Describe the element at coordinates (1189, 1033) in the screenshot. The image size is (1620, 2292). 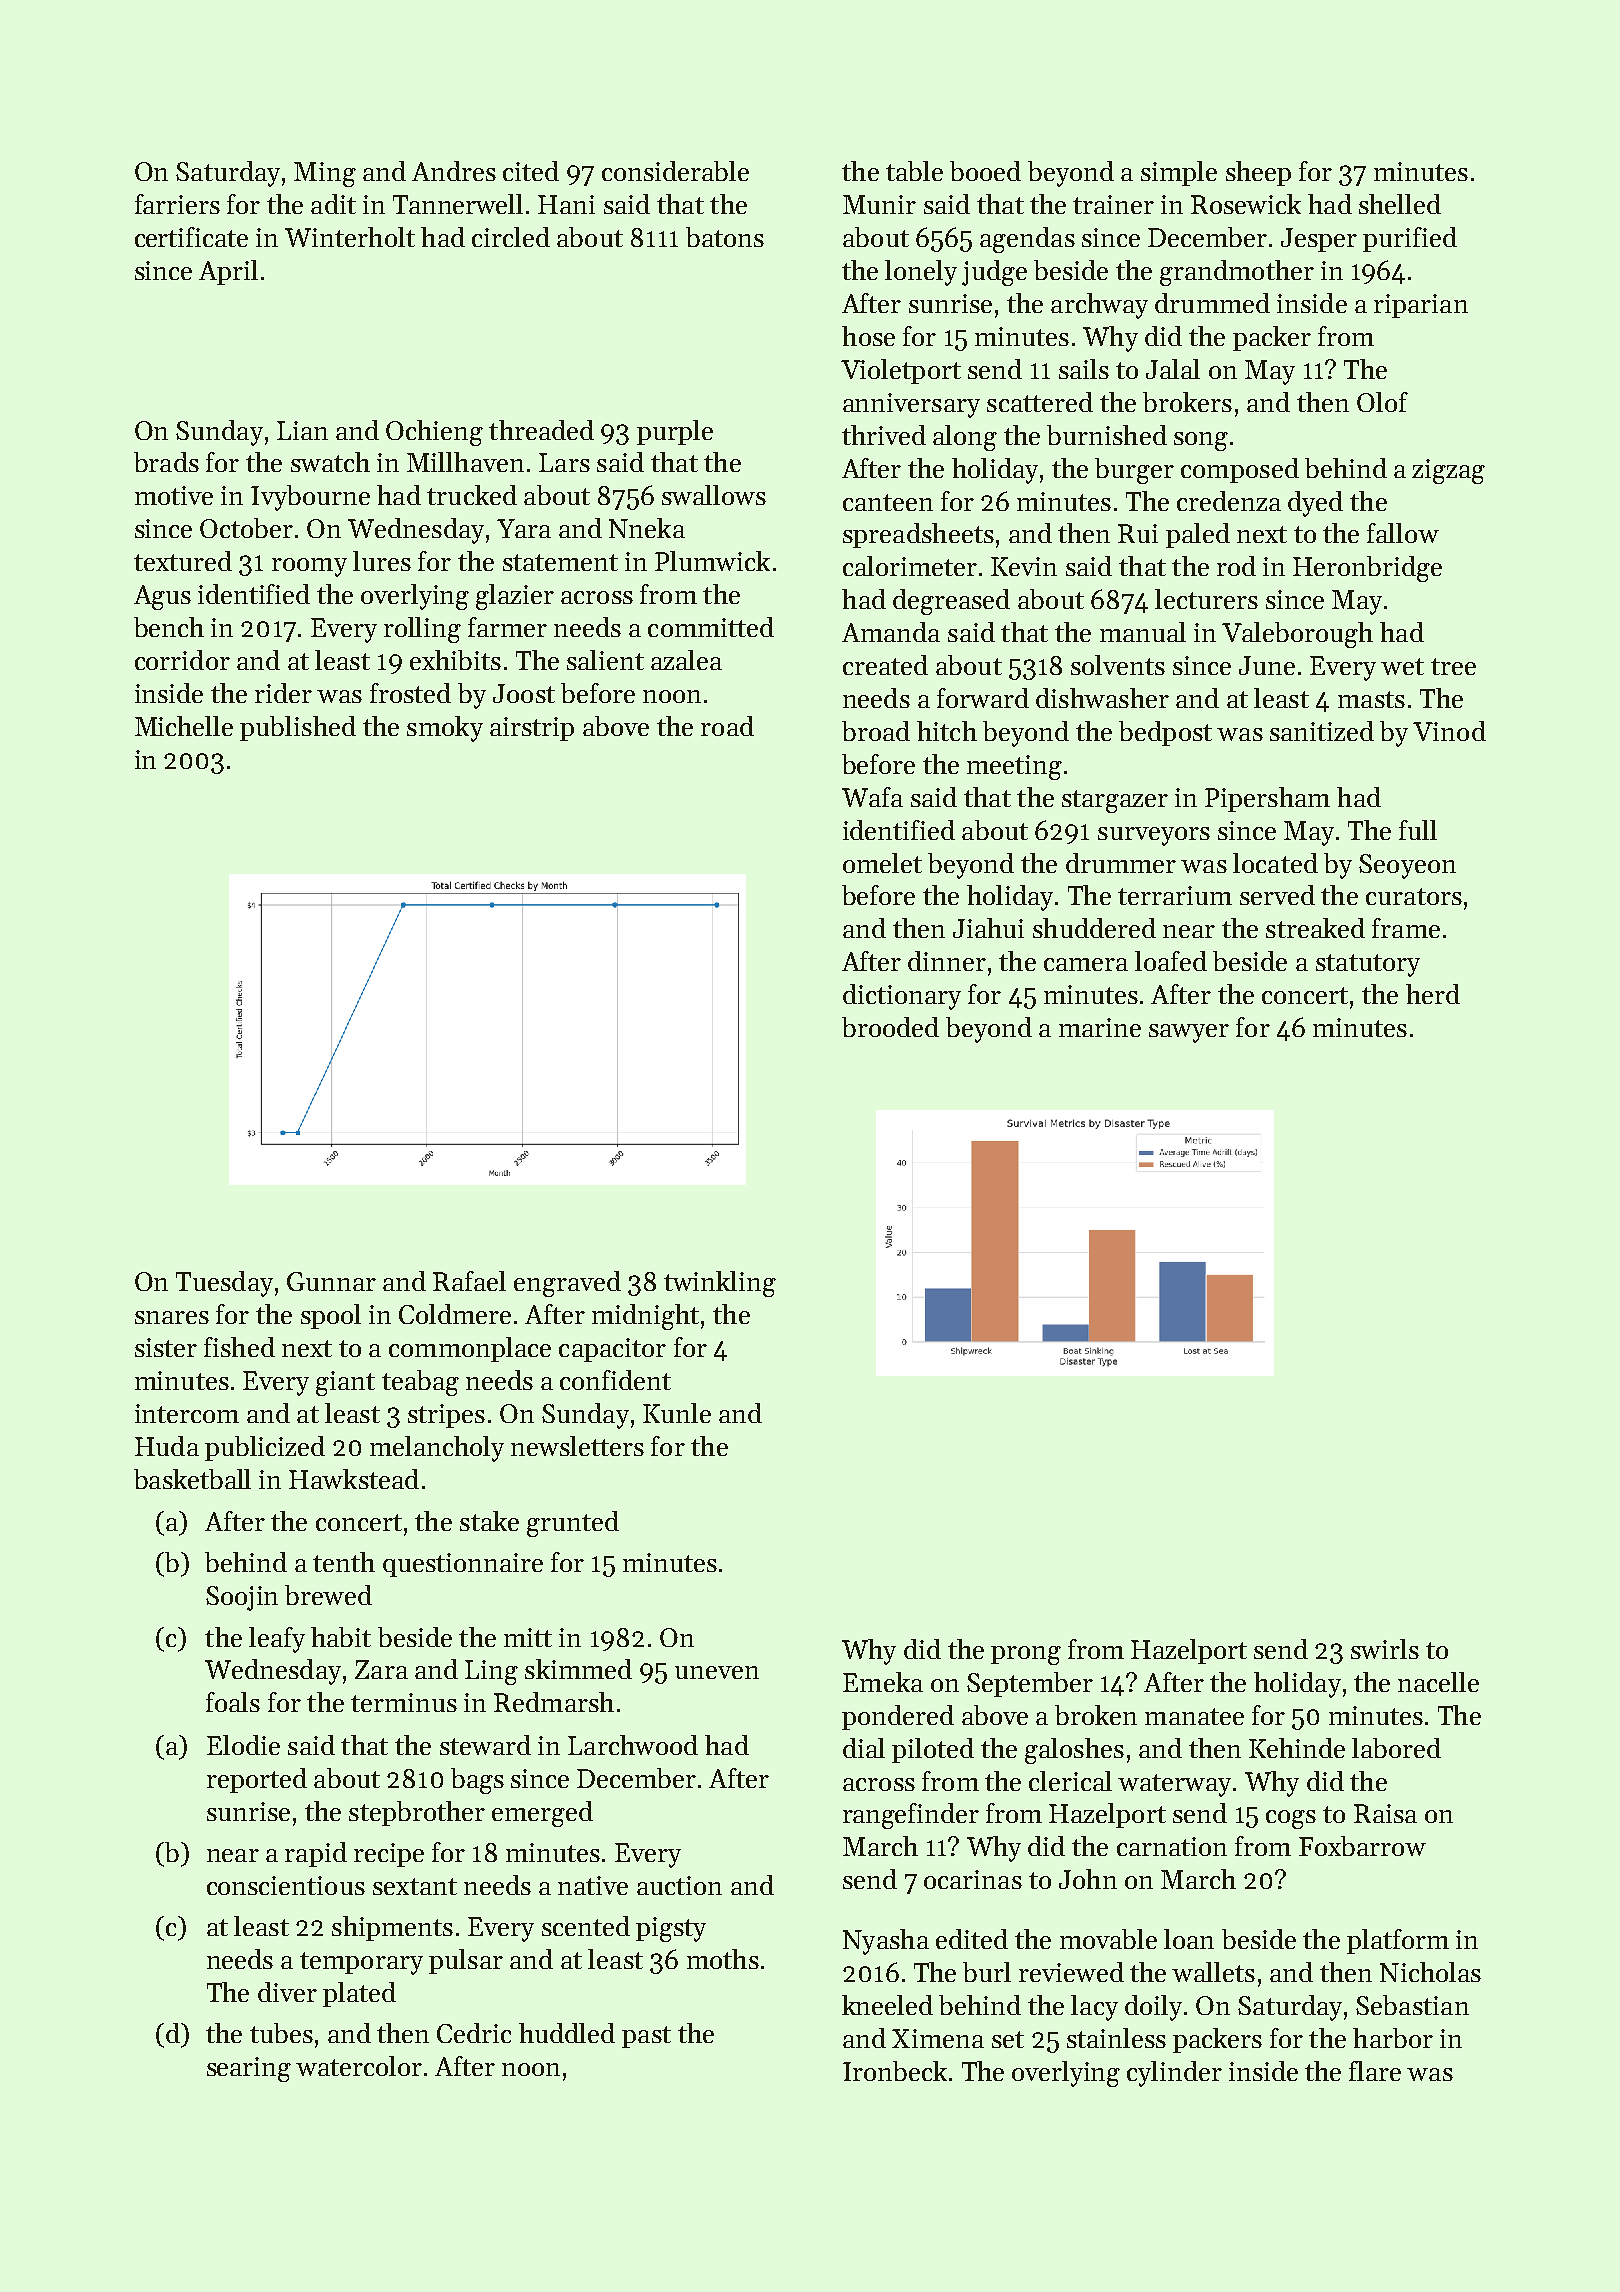
I see `sawyer` at that location.
